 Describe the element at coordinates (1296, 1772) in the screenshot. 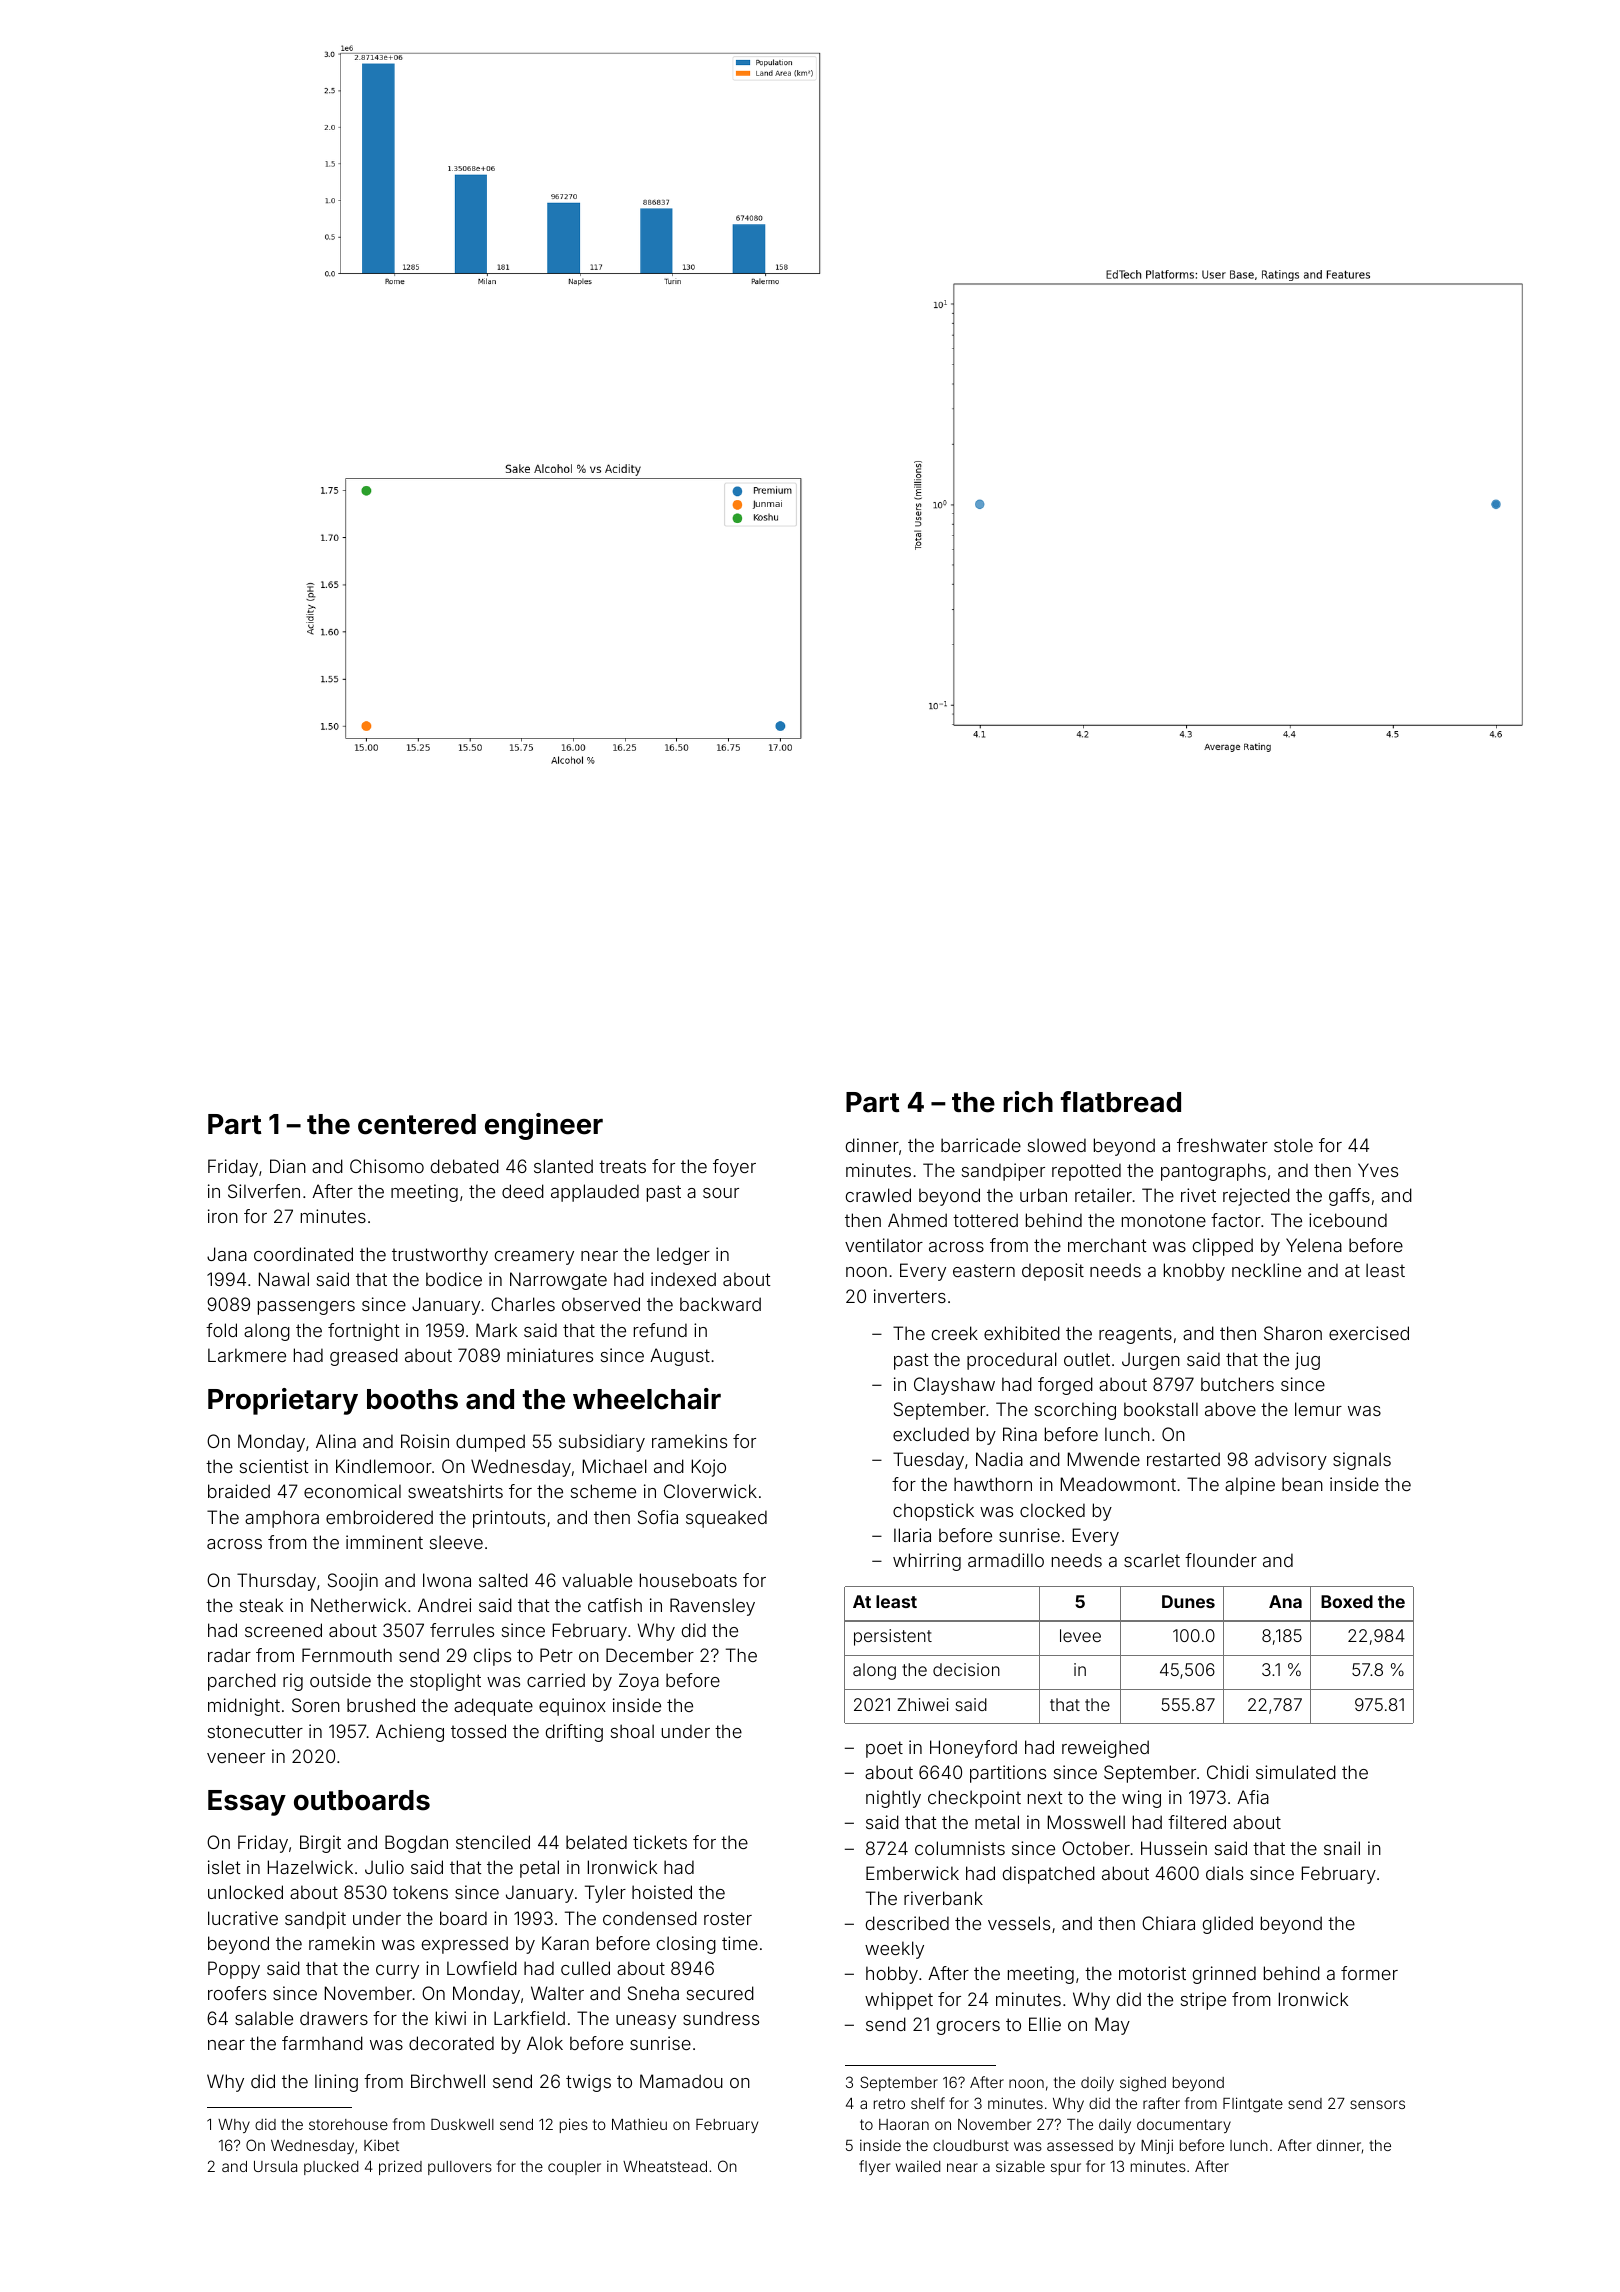

I see `simulated` at that location.
